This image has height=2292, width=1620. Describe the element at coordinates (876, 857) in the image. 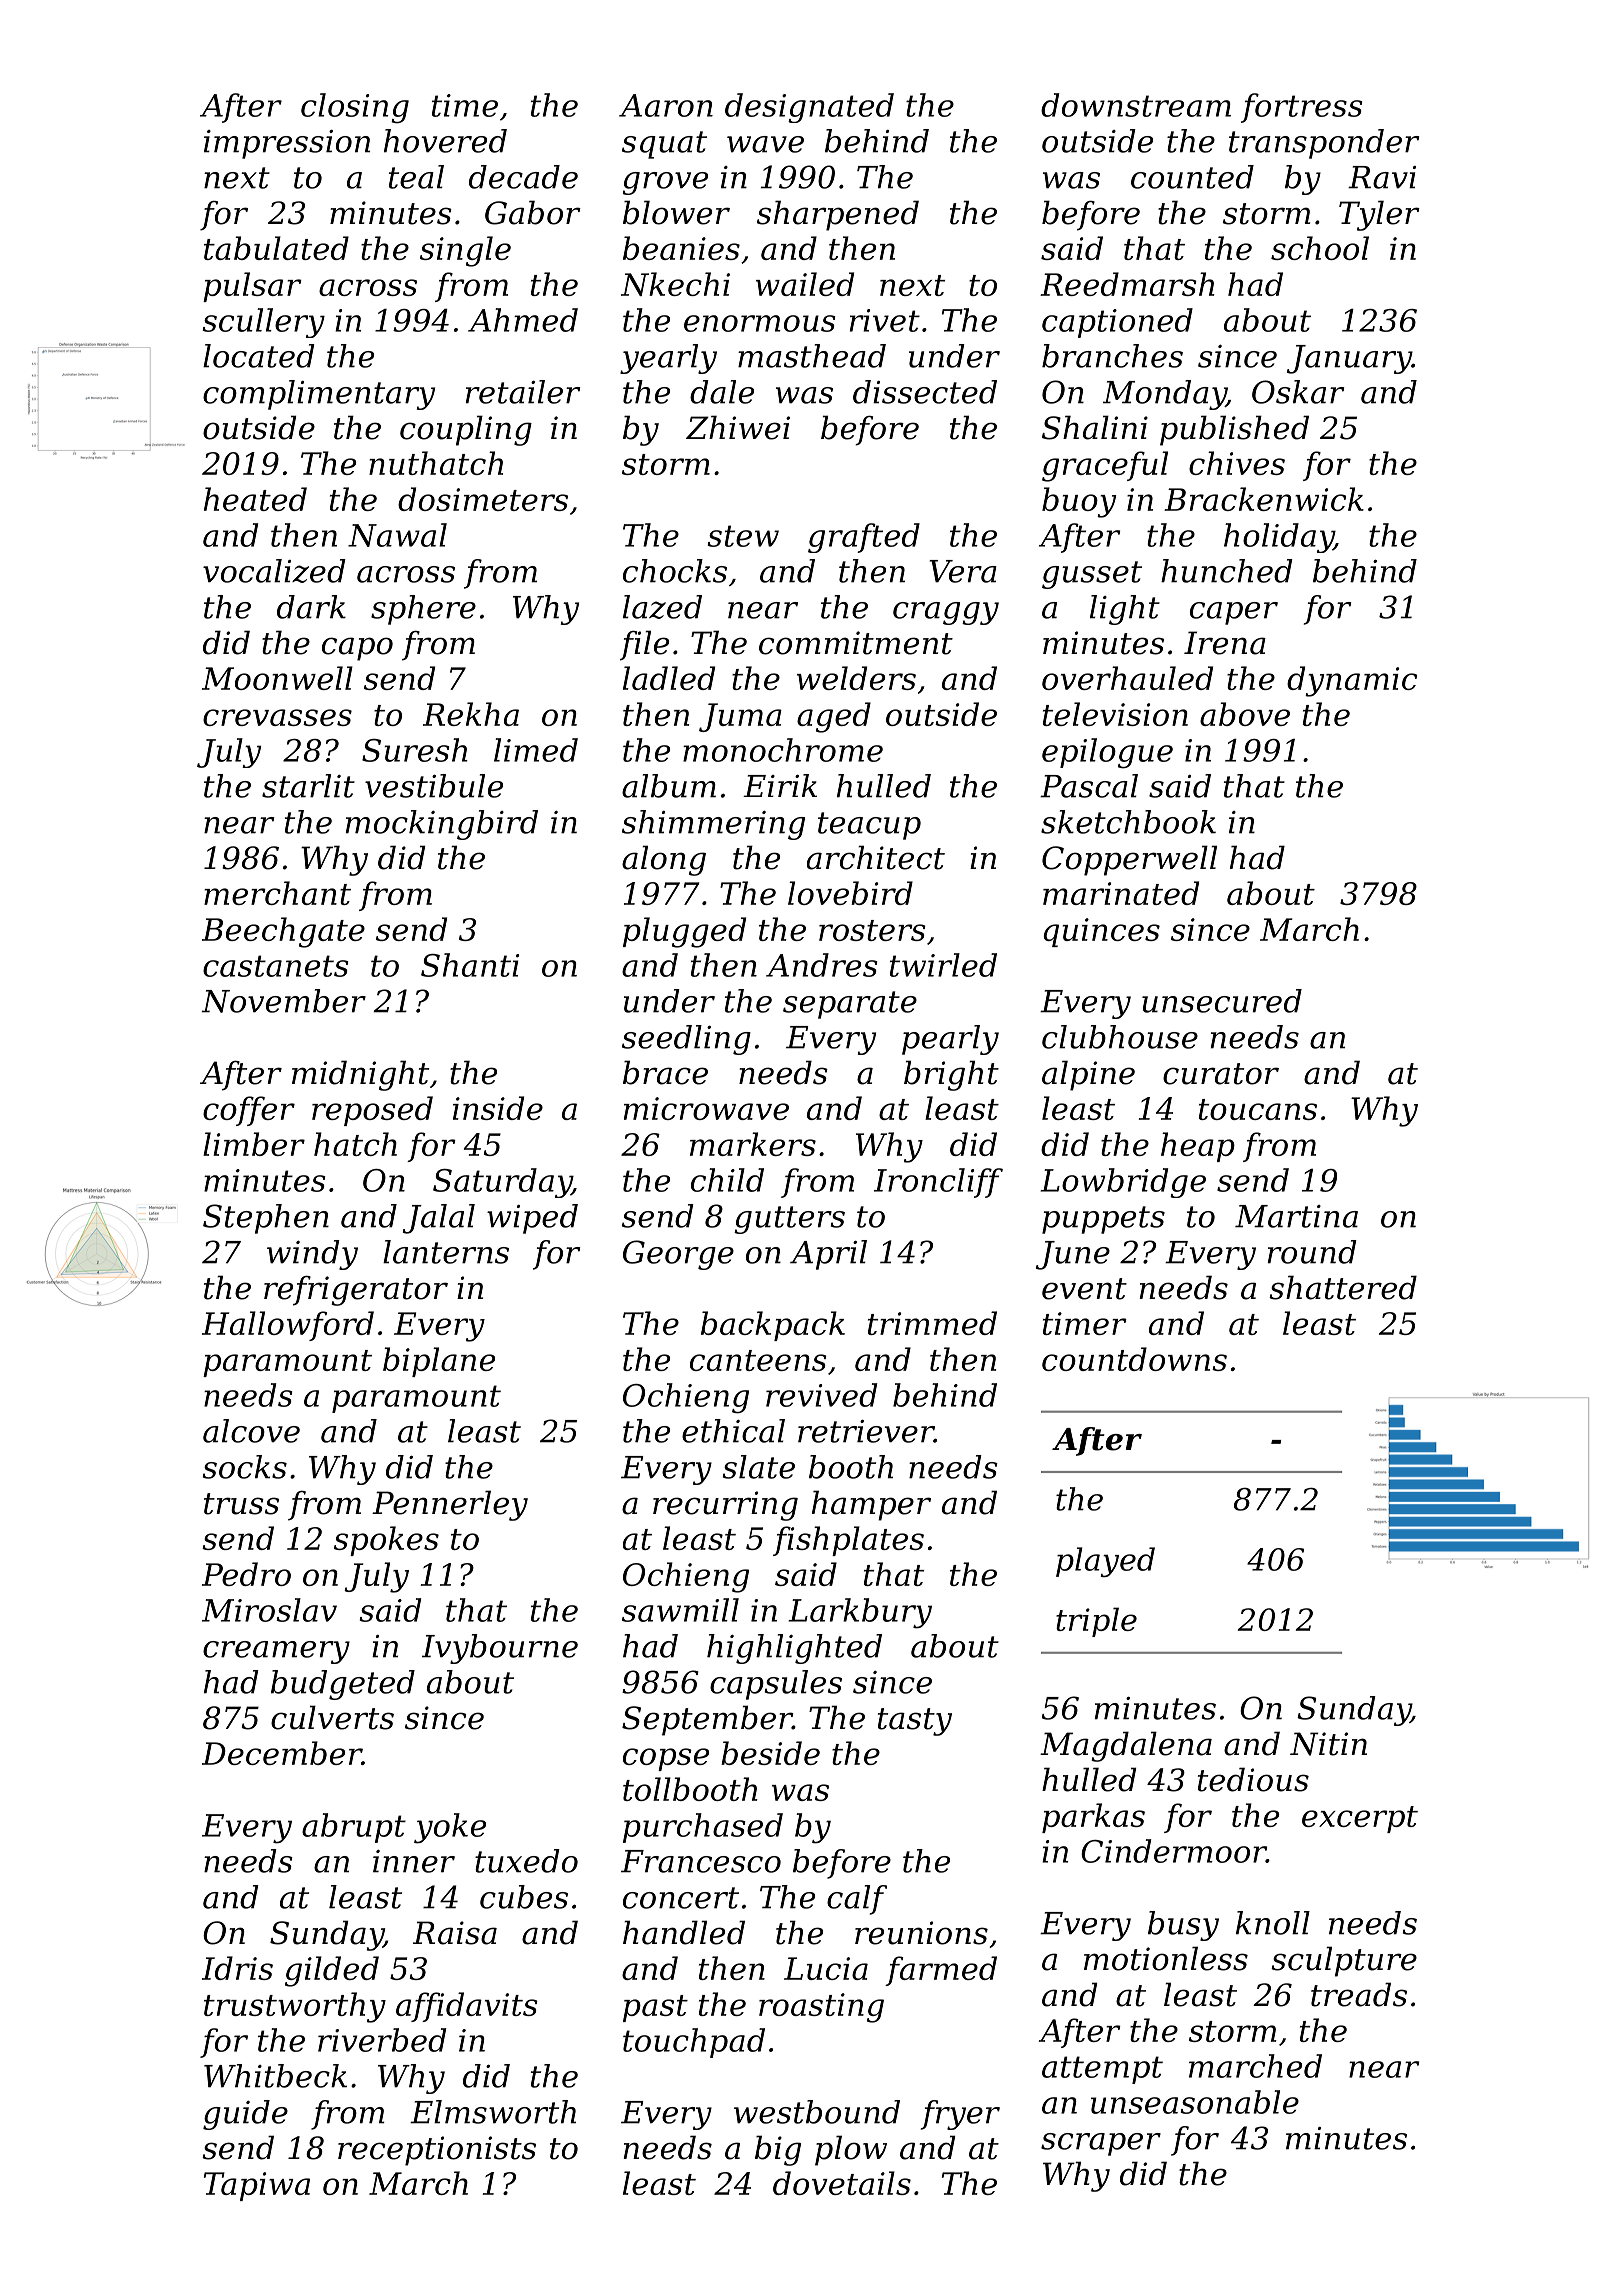

I see `architect` at that location.
